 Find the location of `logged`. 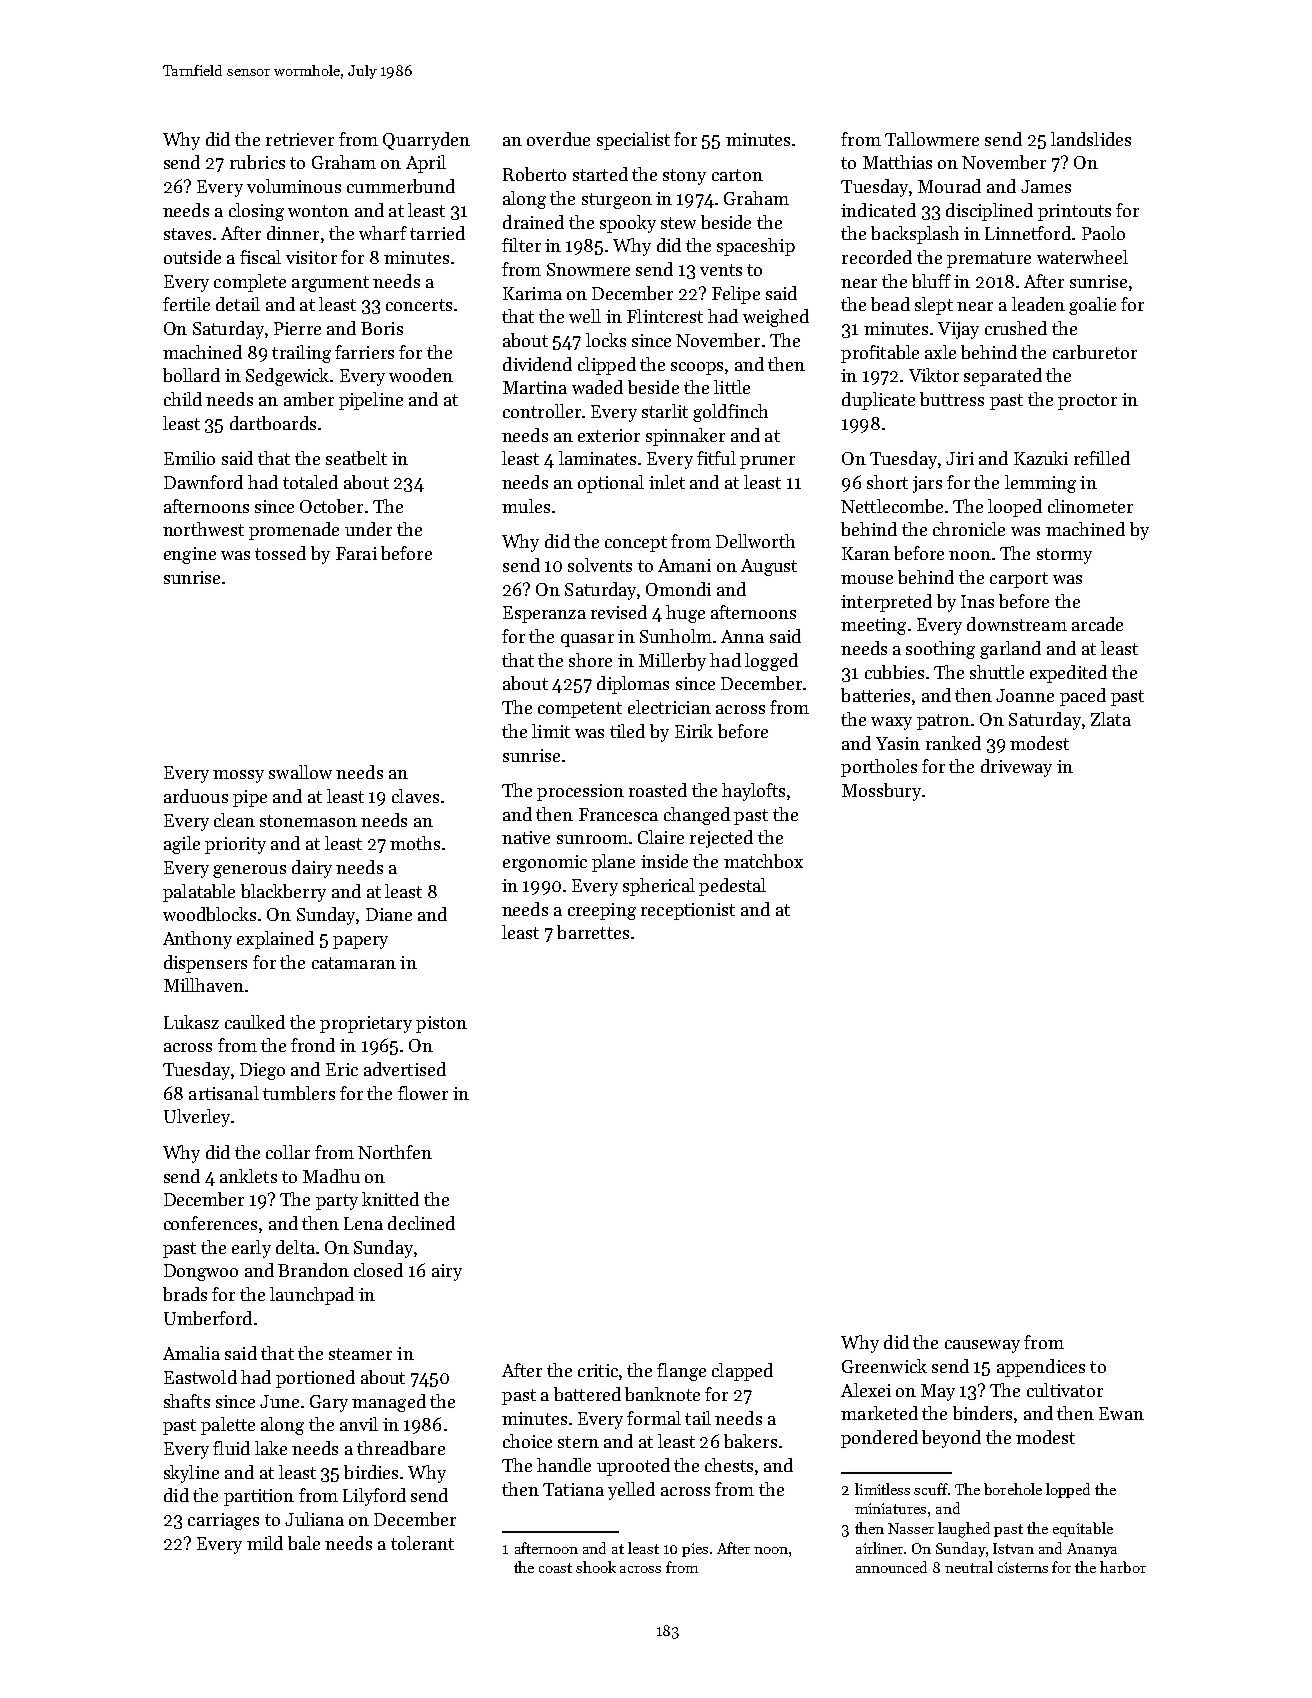

logged is located at coordinates (771, 662).
